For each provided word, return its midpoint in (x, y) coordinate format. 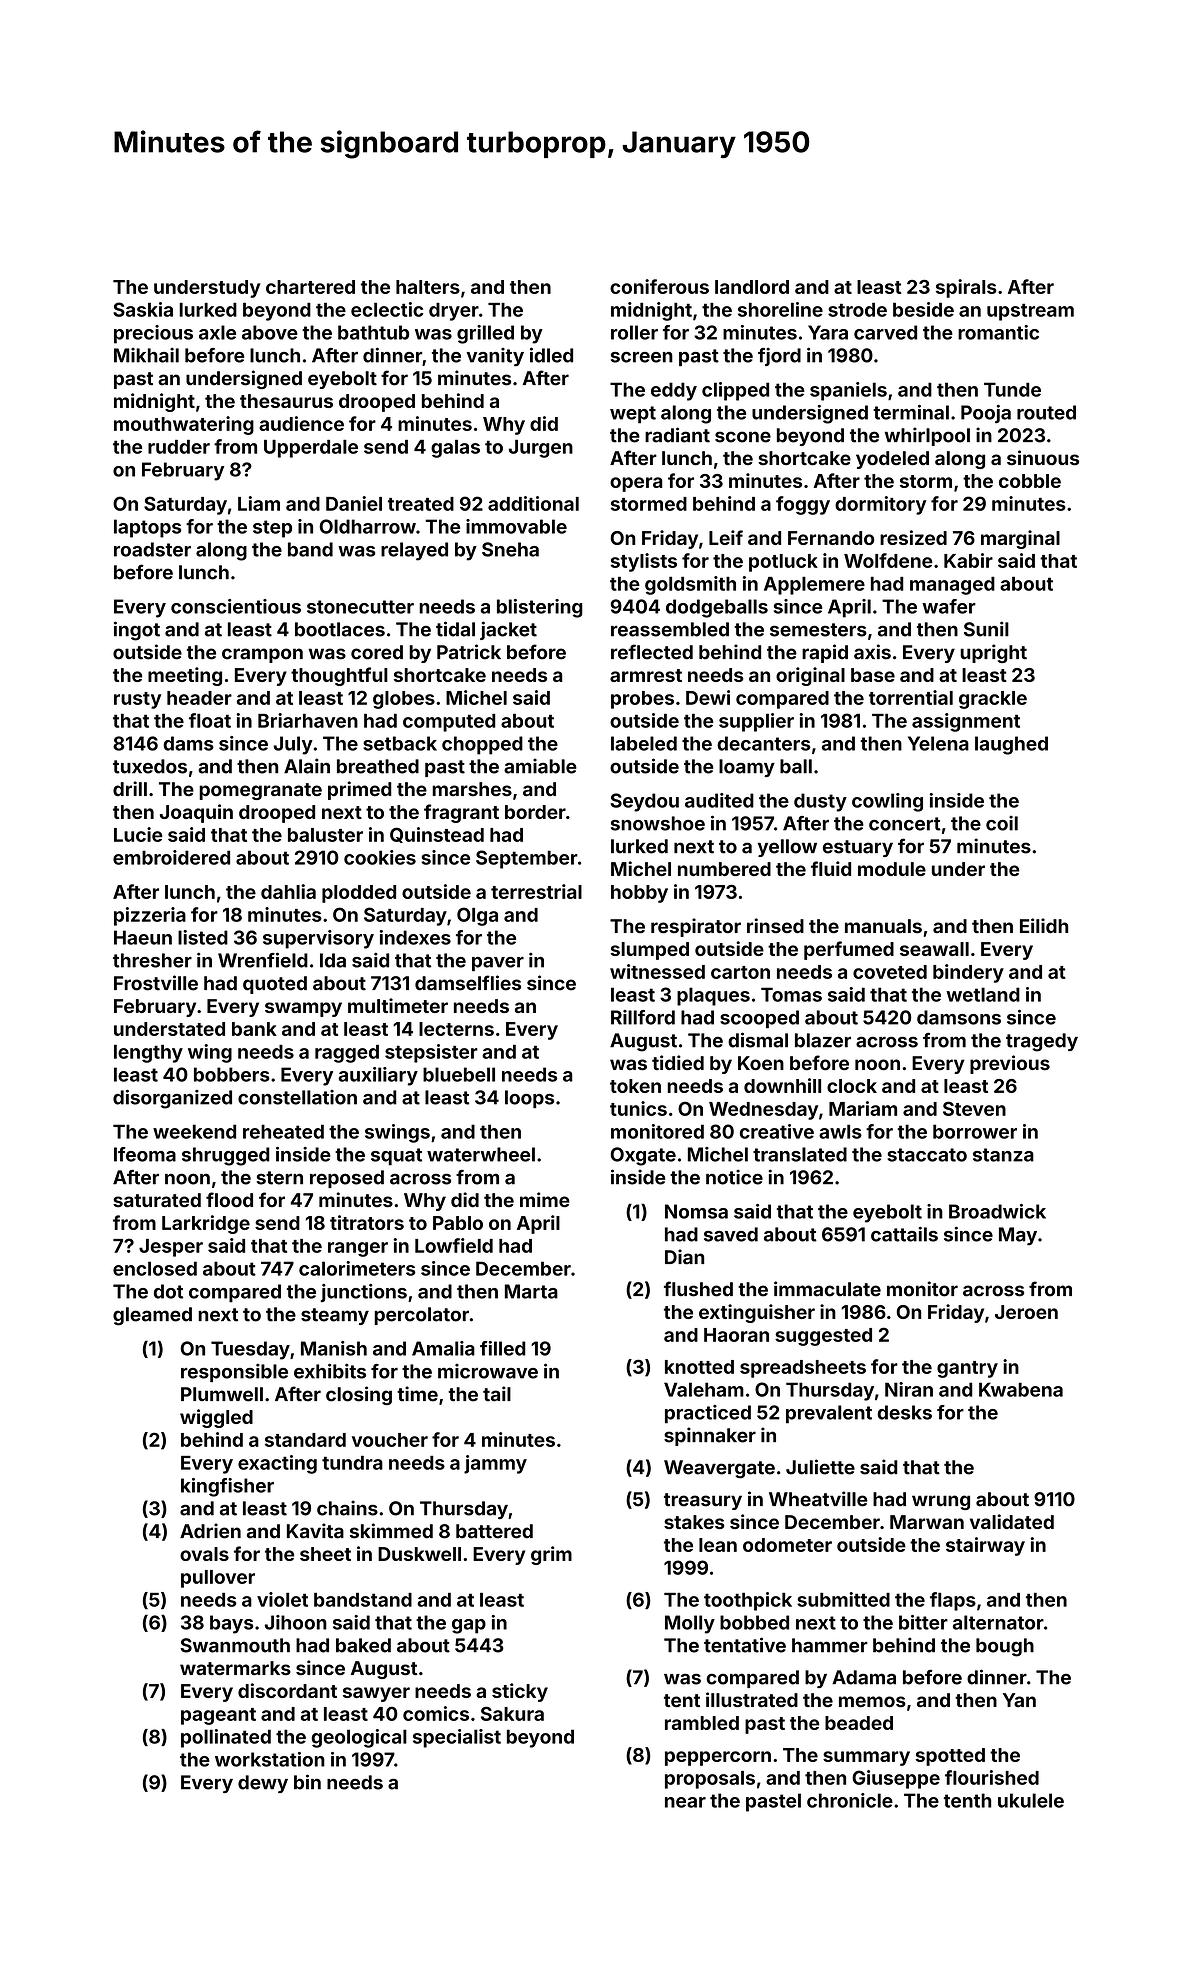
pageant (218, 1716)
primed (360, 790)
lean (718, 1545)
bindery (968, 973)
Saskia (143, 309)
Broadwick (997, 1211)
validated (1012, 1521)
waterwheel (481, 1154)
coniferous (659, 286)
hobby (639, 894)
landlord (752, 287)
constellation (297, 1097)
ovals (204, 1554)
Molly (690, 1624)
